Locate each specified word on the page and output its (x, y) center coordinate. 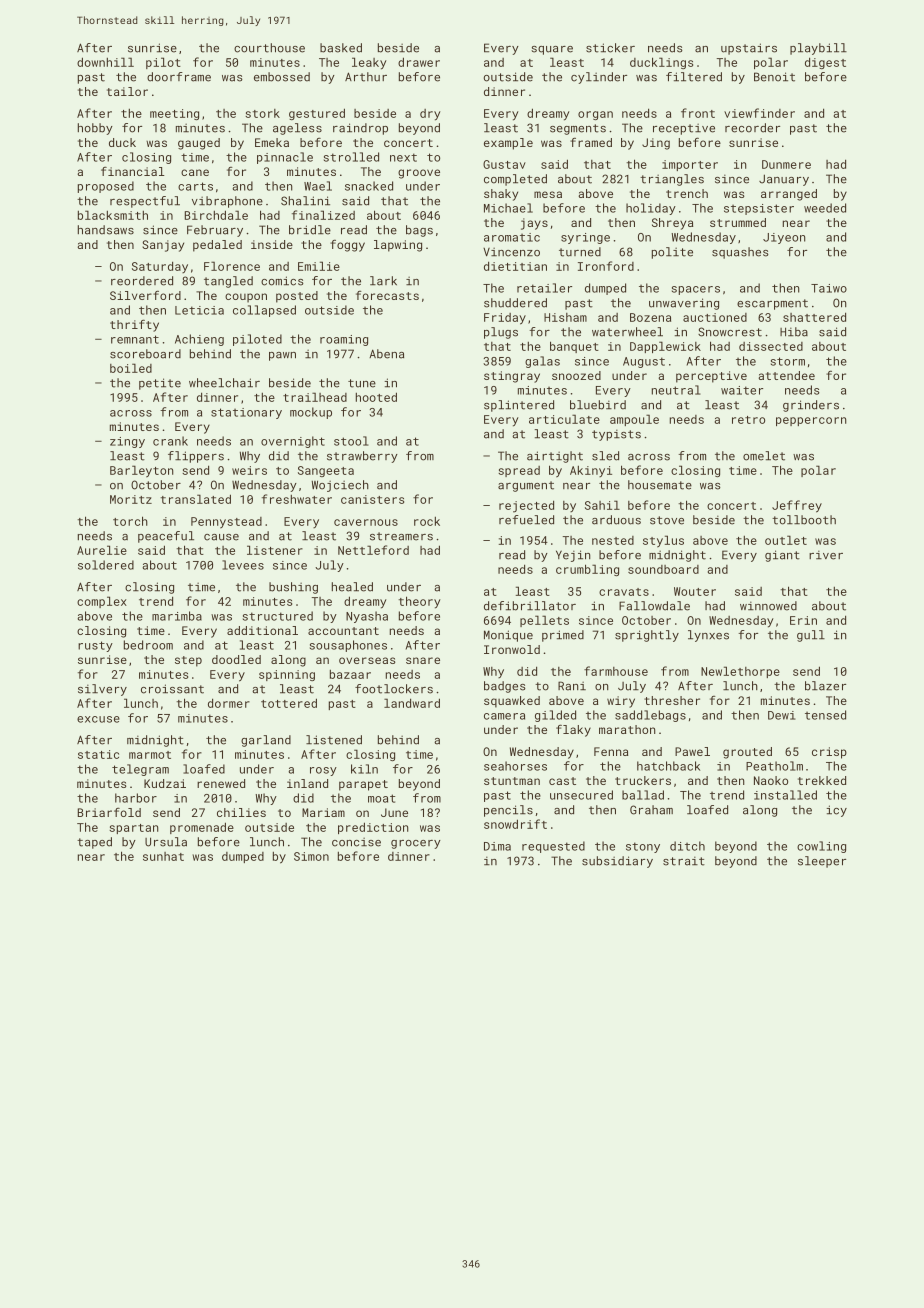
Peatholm (774, 766)
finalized (323, 215)
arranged (789, 195)
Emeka (272, 142)
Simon (311, 856)
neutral (676, 390)
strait (684, 861)
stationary (246, 413)
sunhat (163, 856)
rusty (95, 646)
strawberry (362, 457)
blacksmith (113, 215)
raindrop (360, 129)
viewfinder (759, 113)
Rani (572, 686)
